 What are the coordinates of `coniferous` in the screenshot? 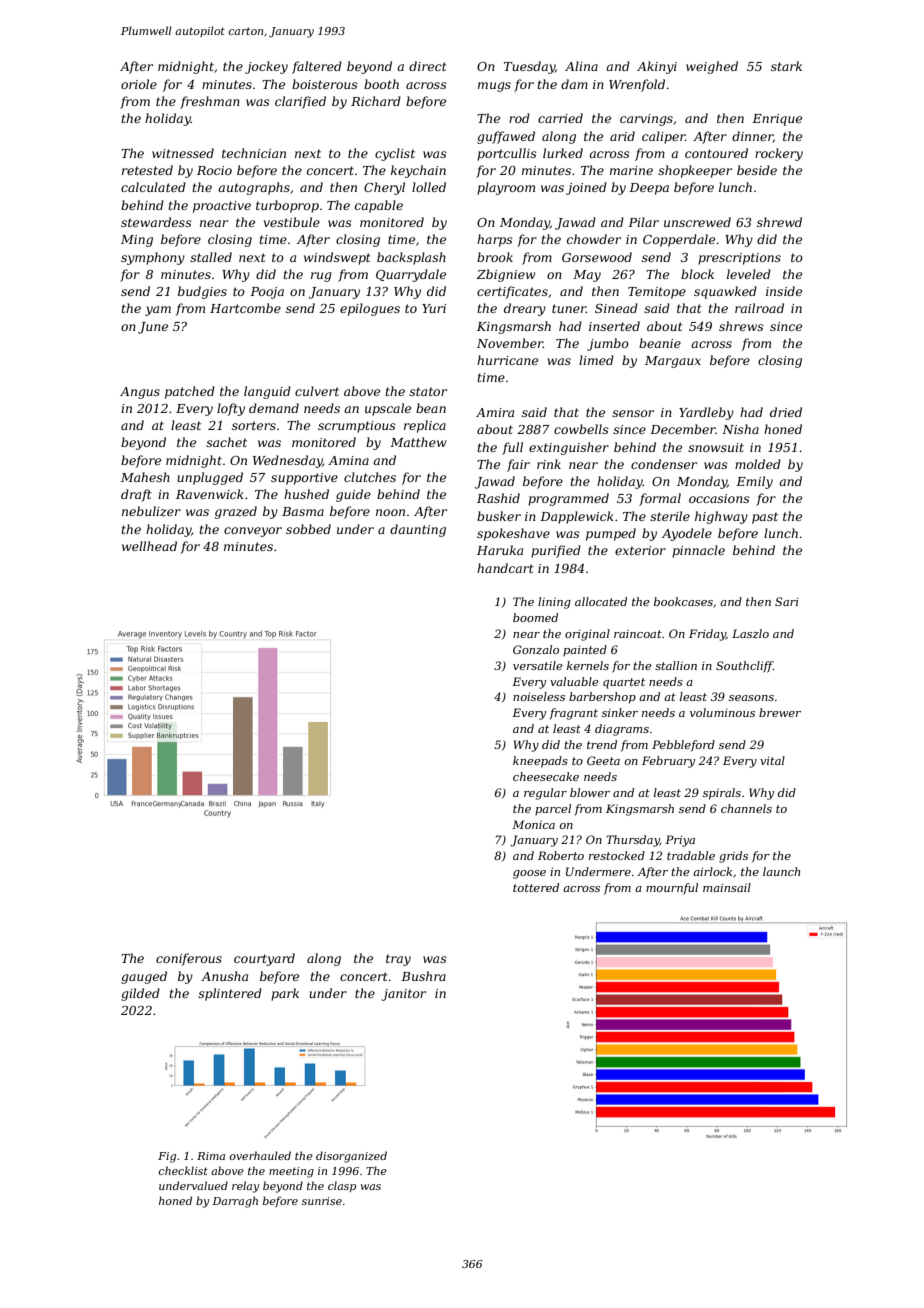 It's located at (189, 959).
